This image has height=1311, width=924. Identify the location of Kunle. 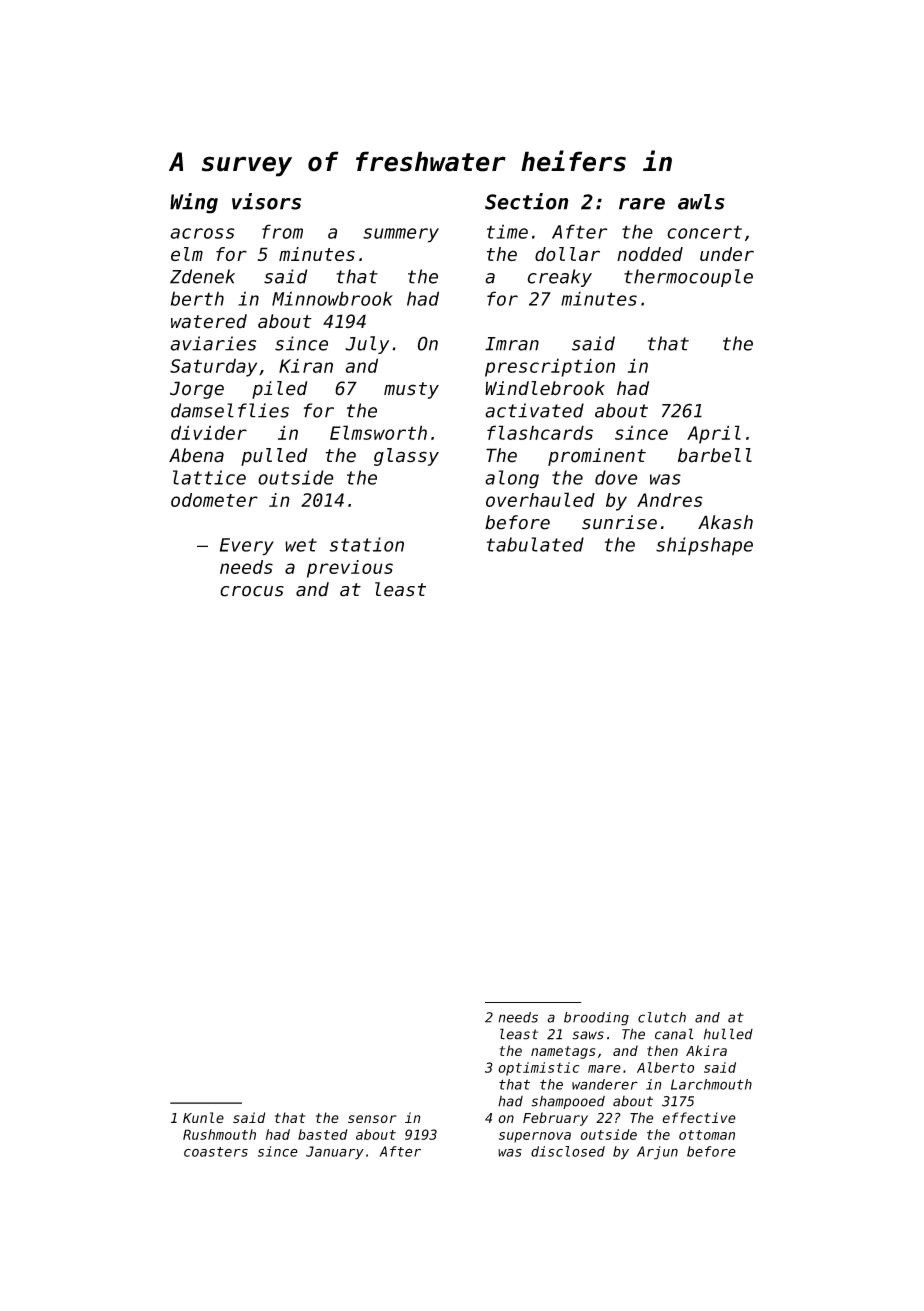
(203, 1117).
